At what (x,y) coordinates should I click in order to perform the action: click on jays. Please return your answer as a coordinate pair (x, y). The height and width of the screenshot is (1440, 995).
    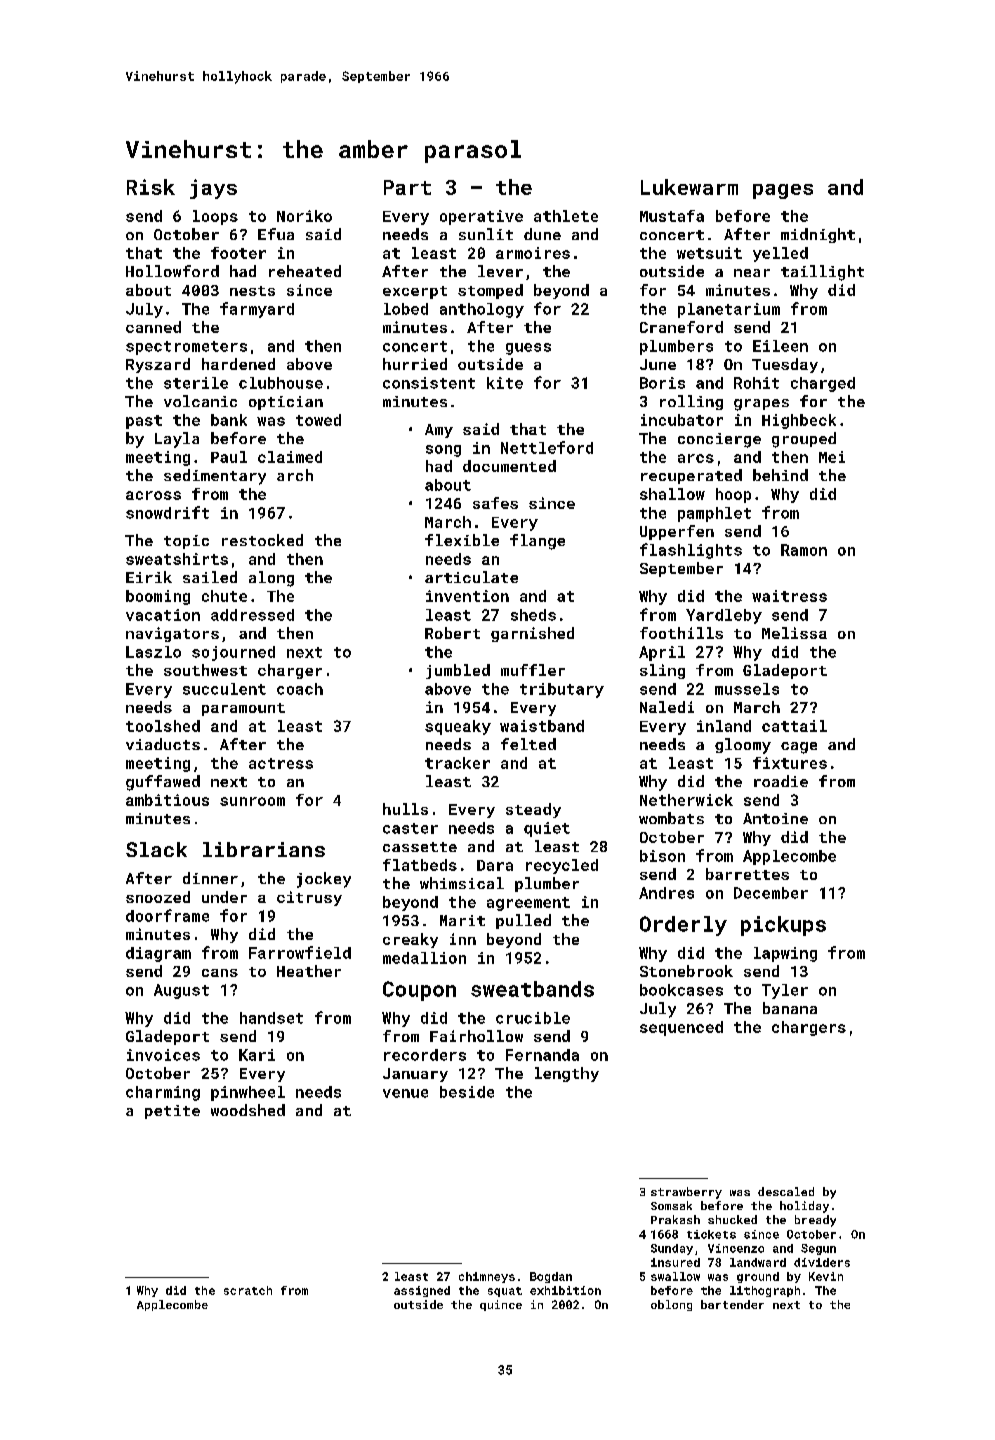
    Looking at the image, I should click on (213, 189).
